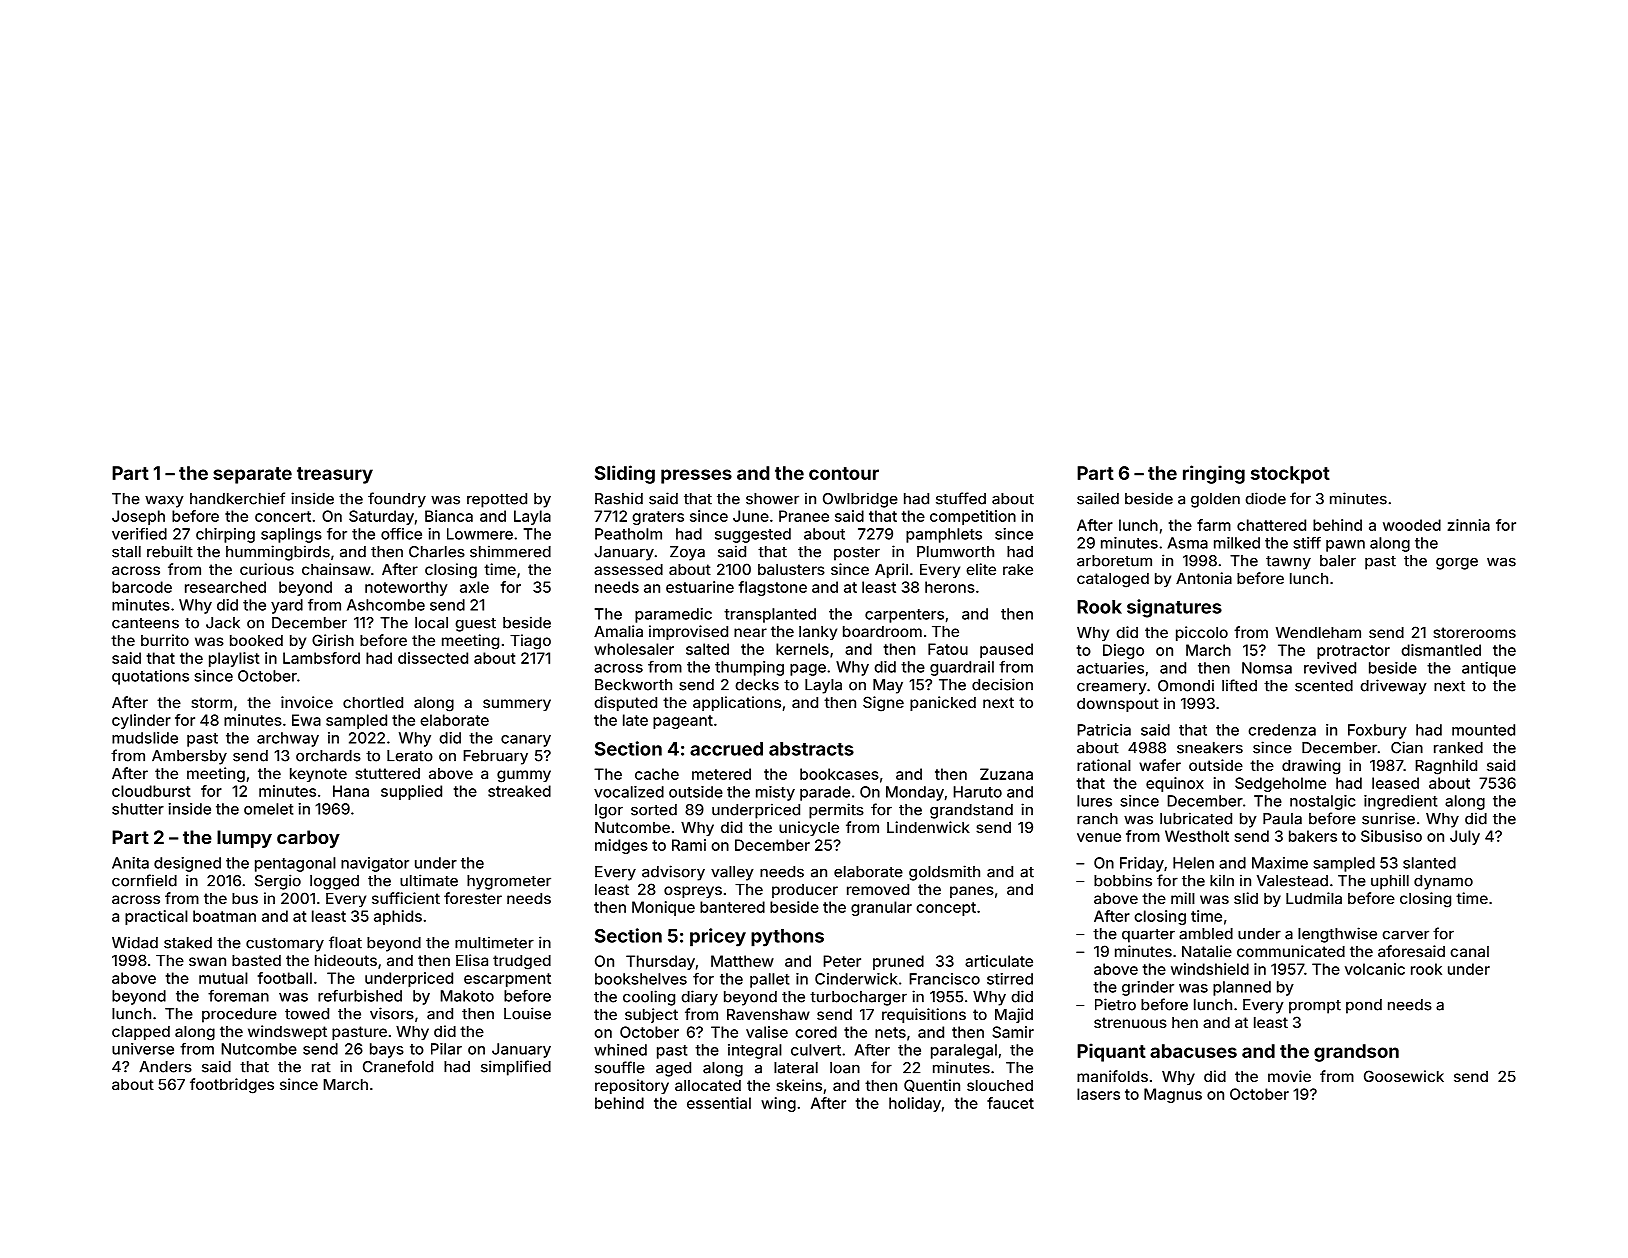 The image size is (1628, 1258). I want to click on Westholt, so click(1197, 836).
